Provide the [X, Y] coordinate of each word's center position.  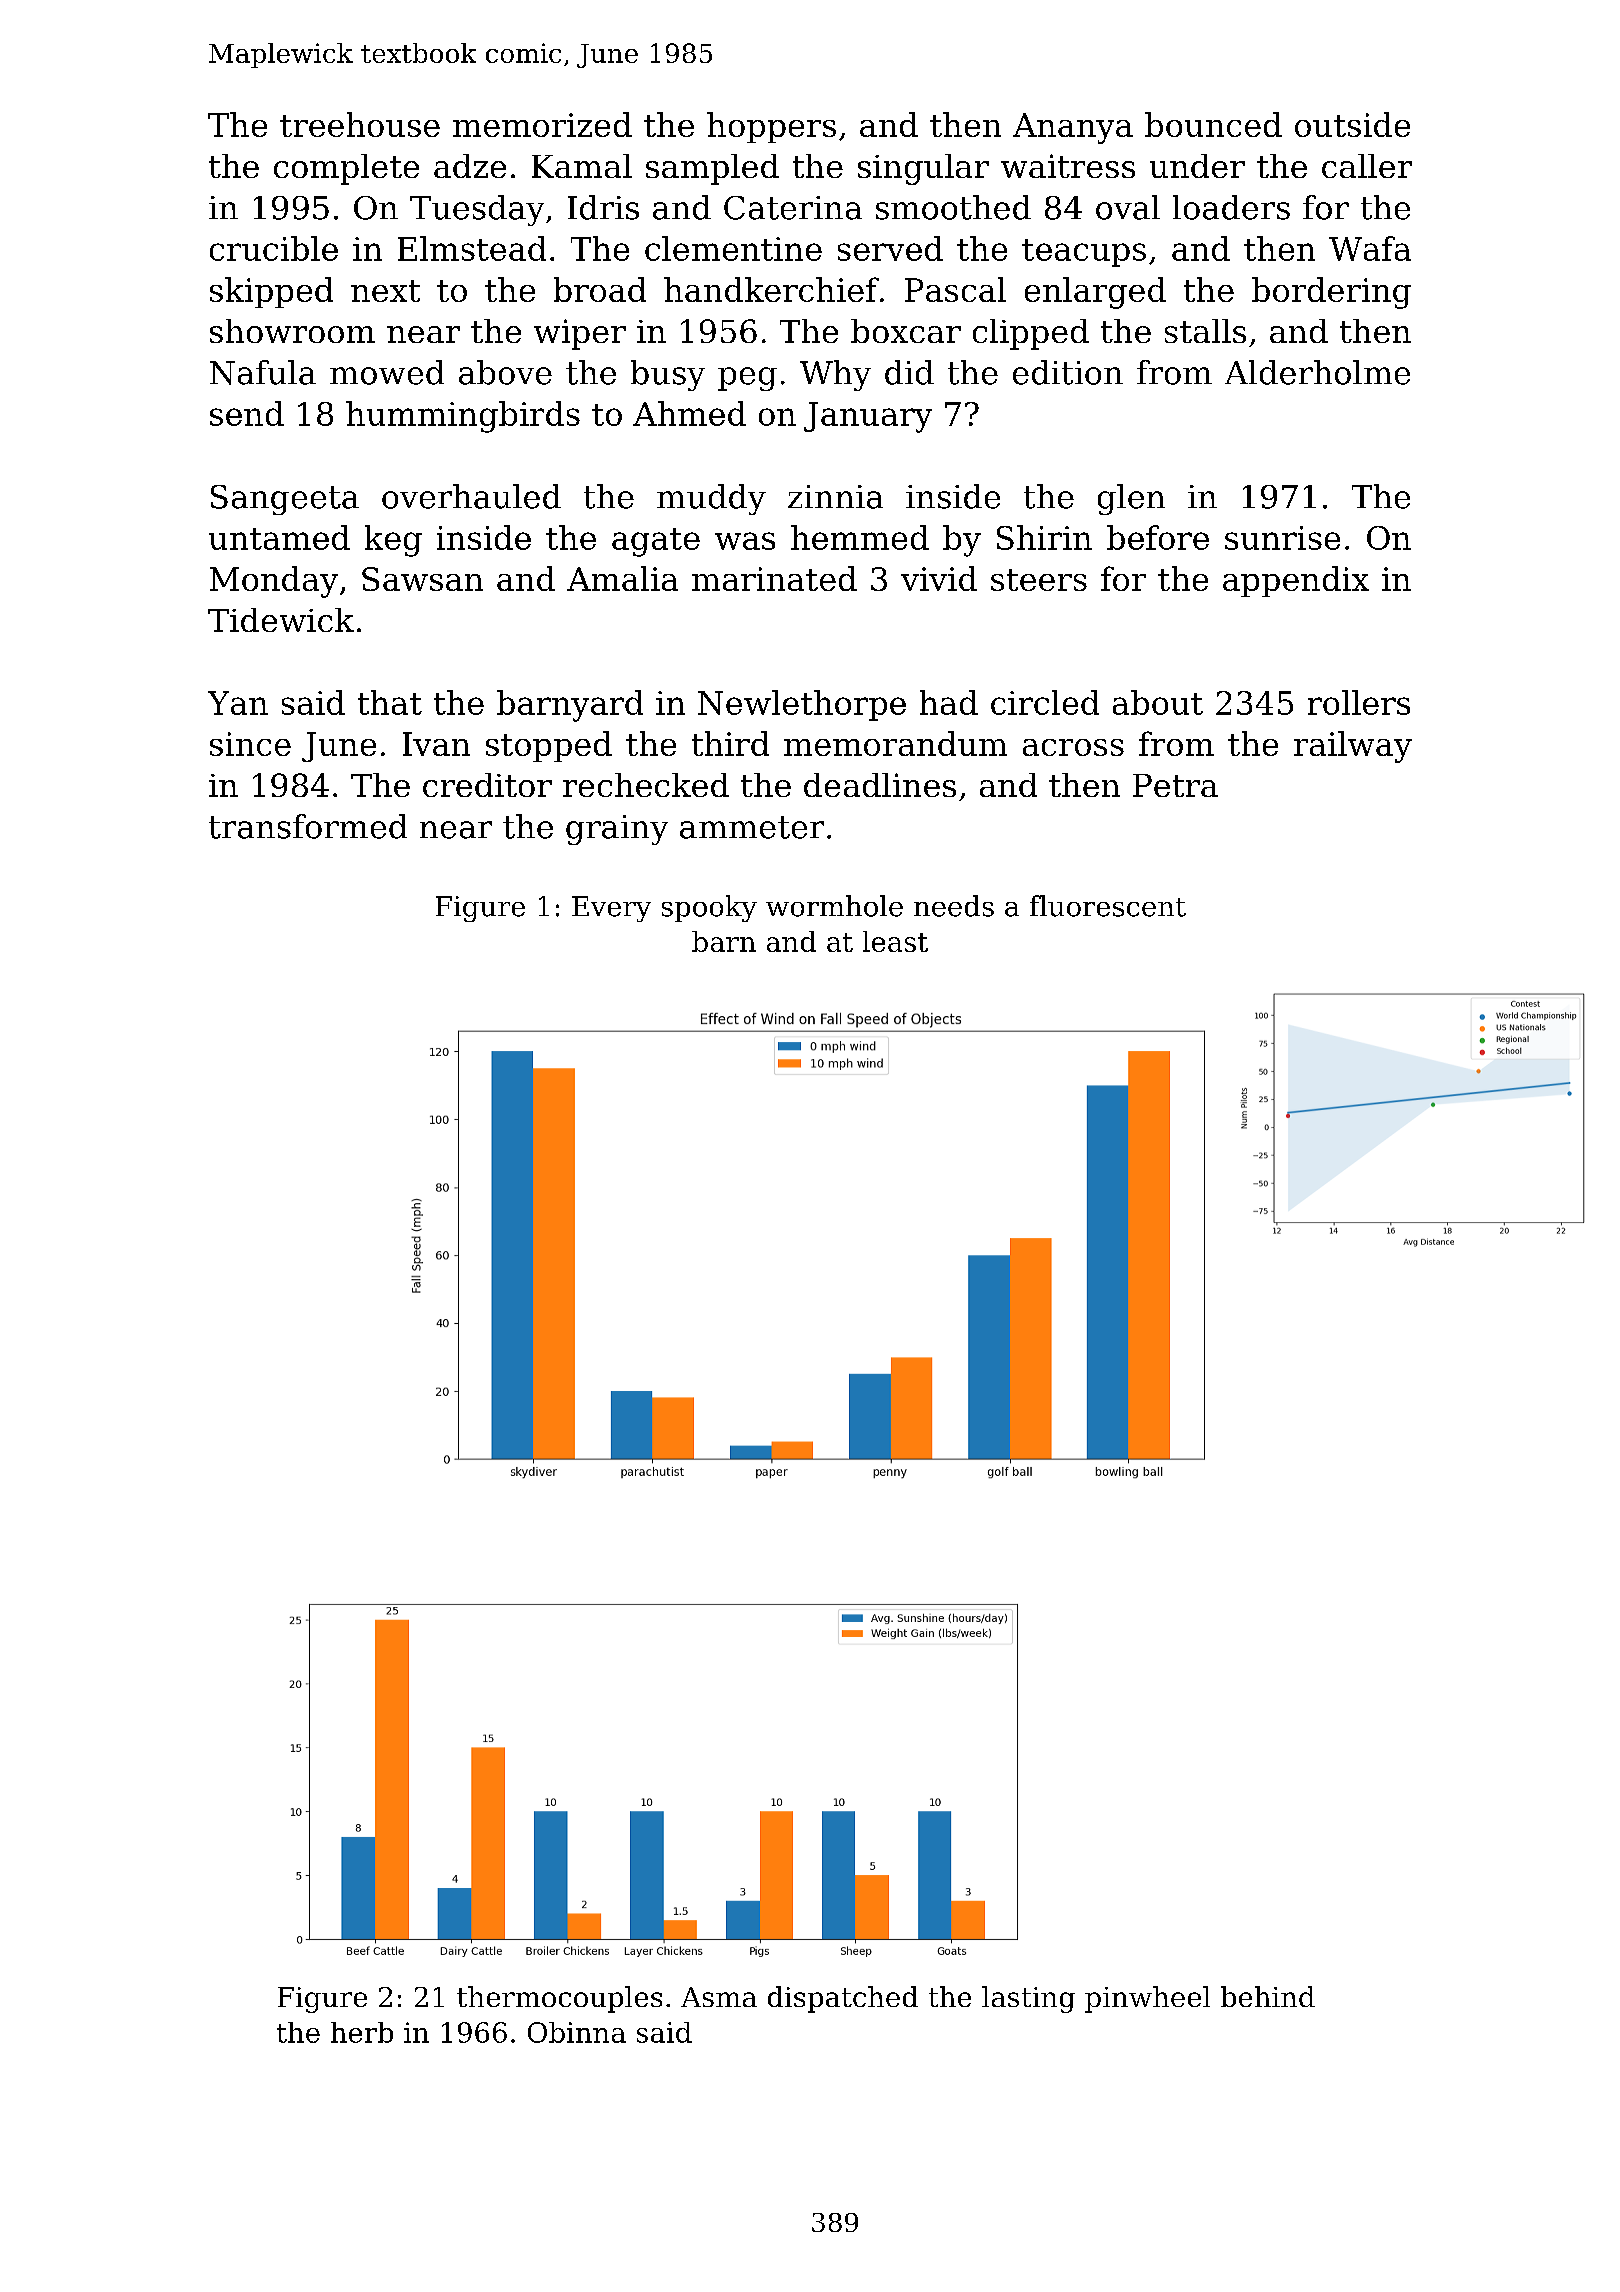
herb [362, 2032]
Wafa [1370, 248]
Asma [719, 1997]
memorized [542, 124]
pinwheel [1147, 1999]
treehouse [360, 124]
